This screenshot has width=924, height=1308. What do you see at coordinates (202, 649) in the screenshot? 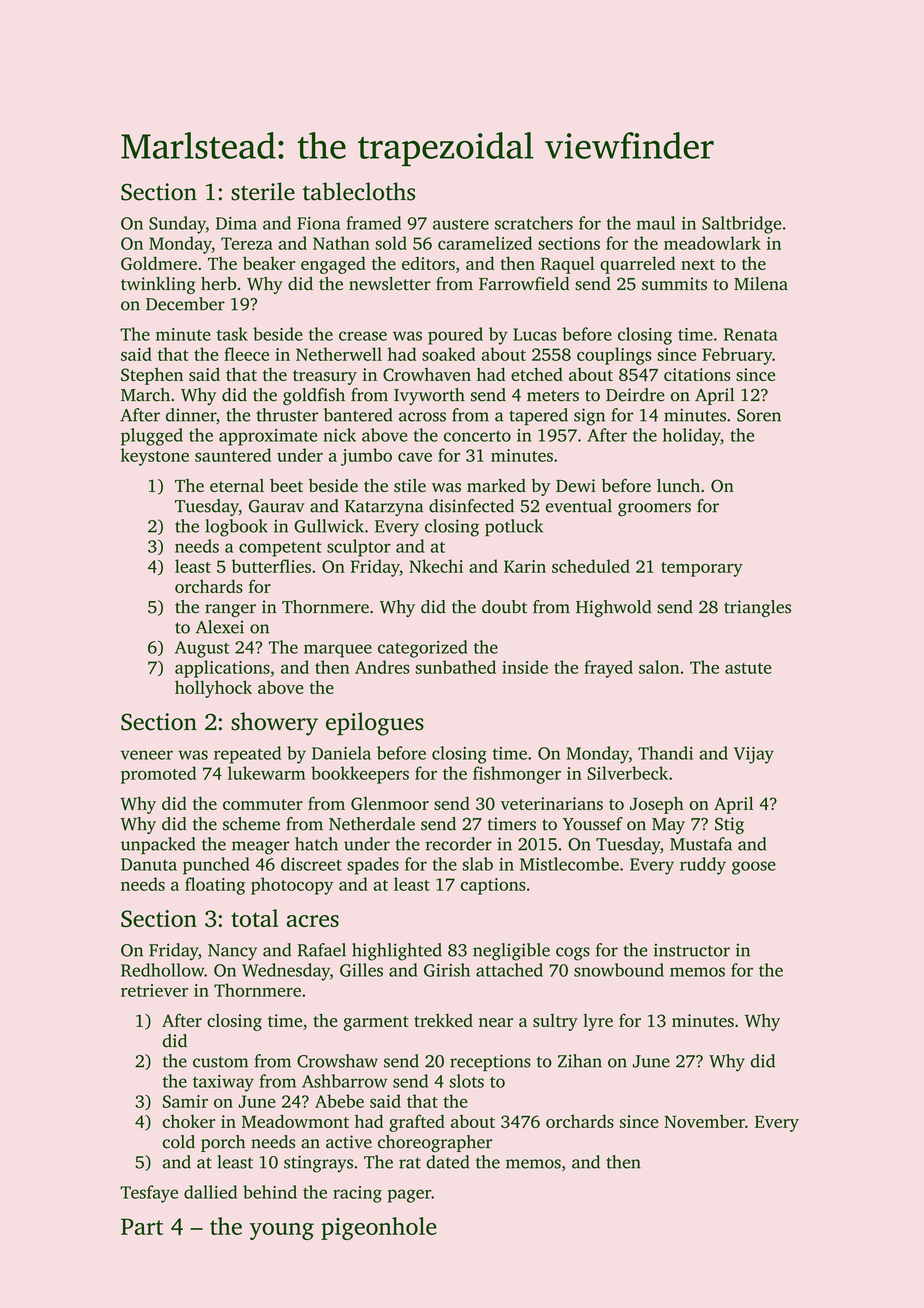
I see `August` at bounding box center [202, 649].
